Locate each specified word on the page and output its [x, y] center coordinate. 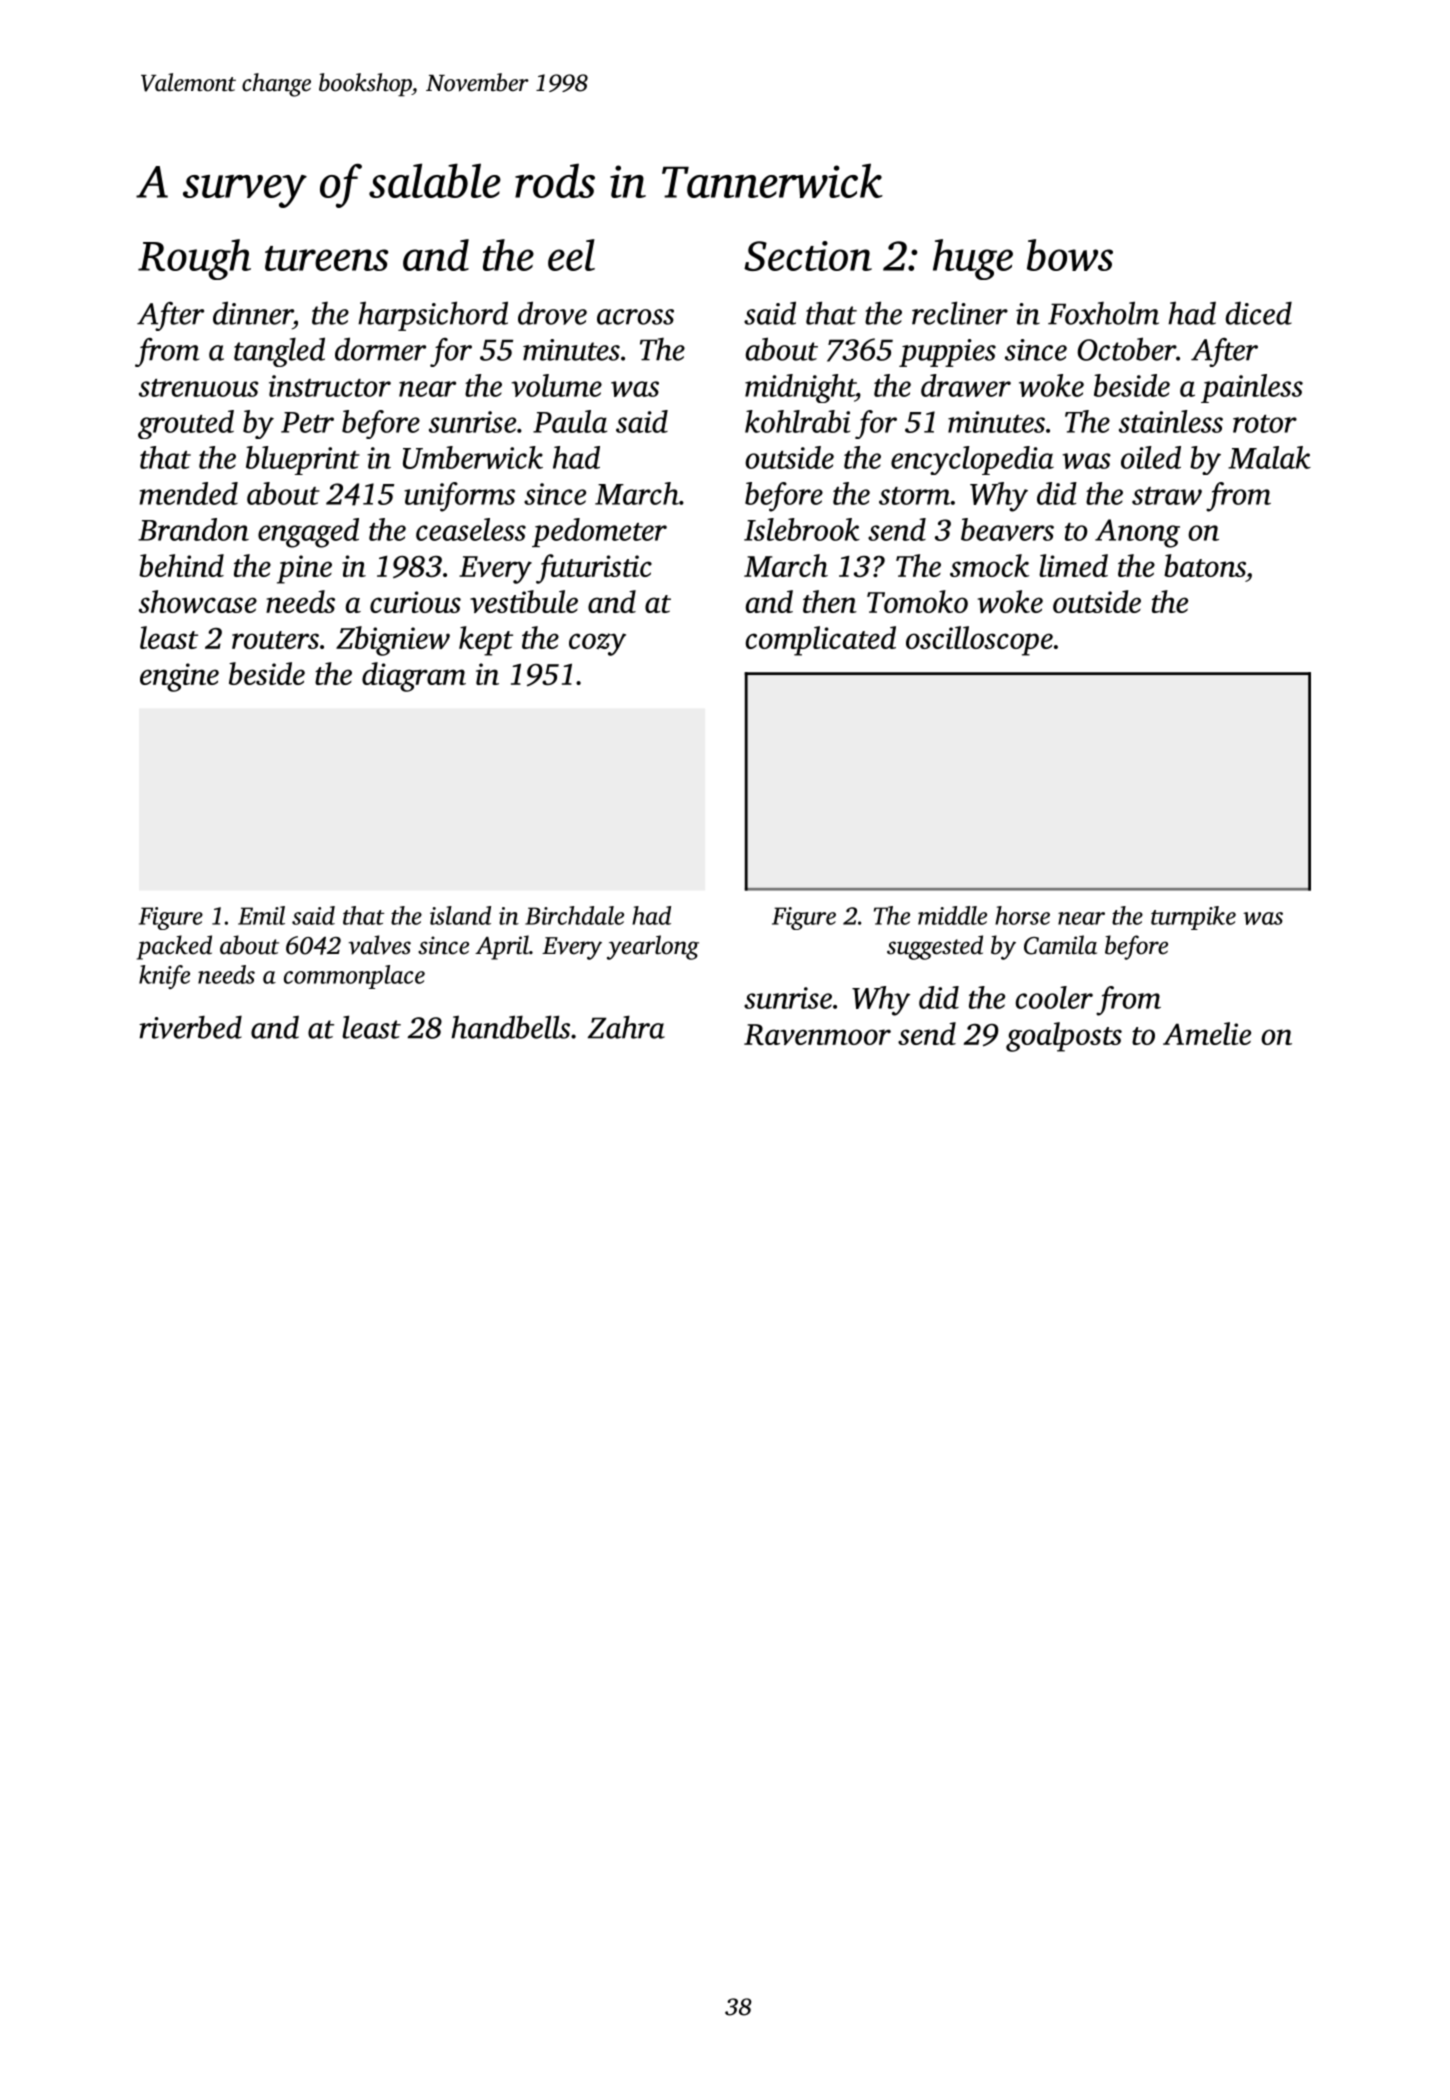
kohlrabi [797, 421]
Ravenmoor [817, 1034]
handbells [510, 1027]
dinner [253, 313]
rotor [1265, 424]
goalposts [1064, 1037]
